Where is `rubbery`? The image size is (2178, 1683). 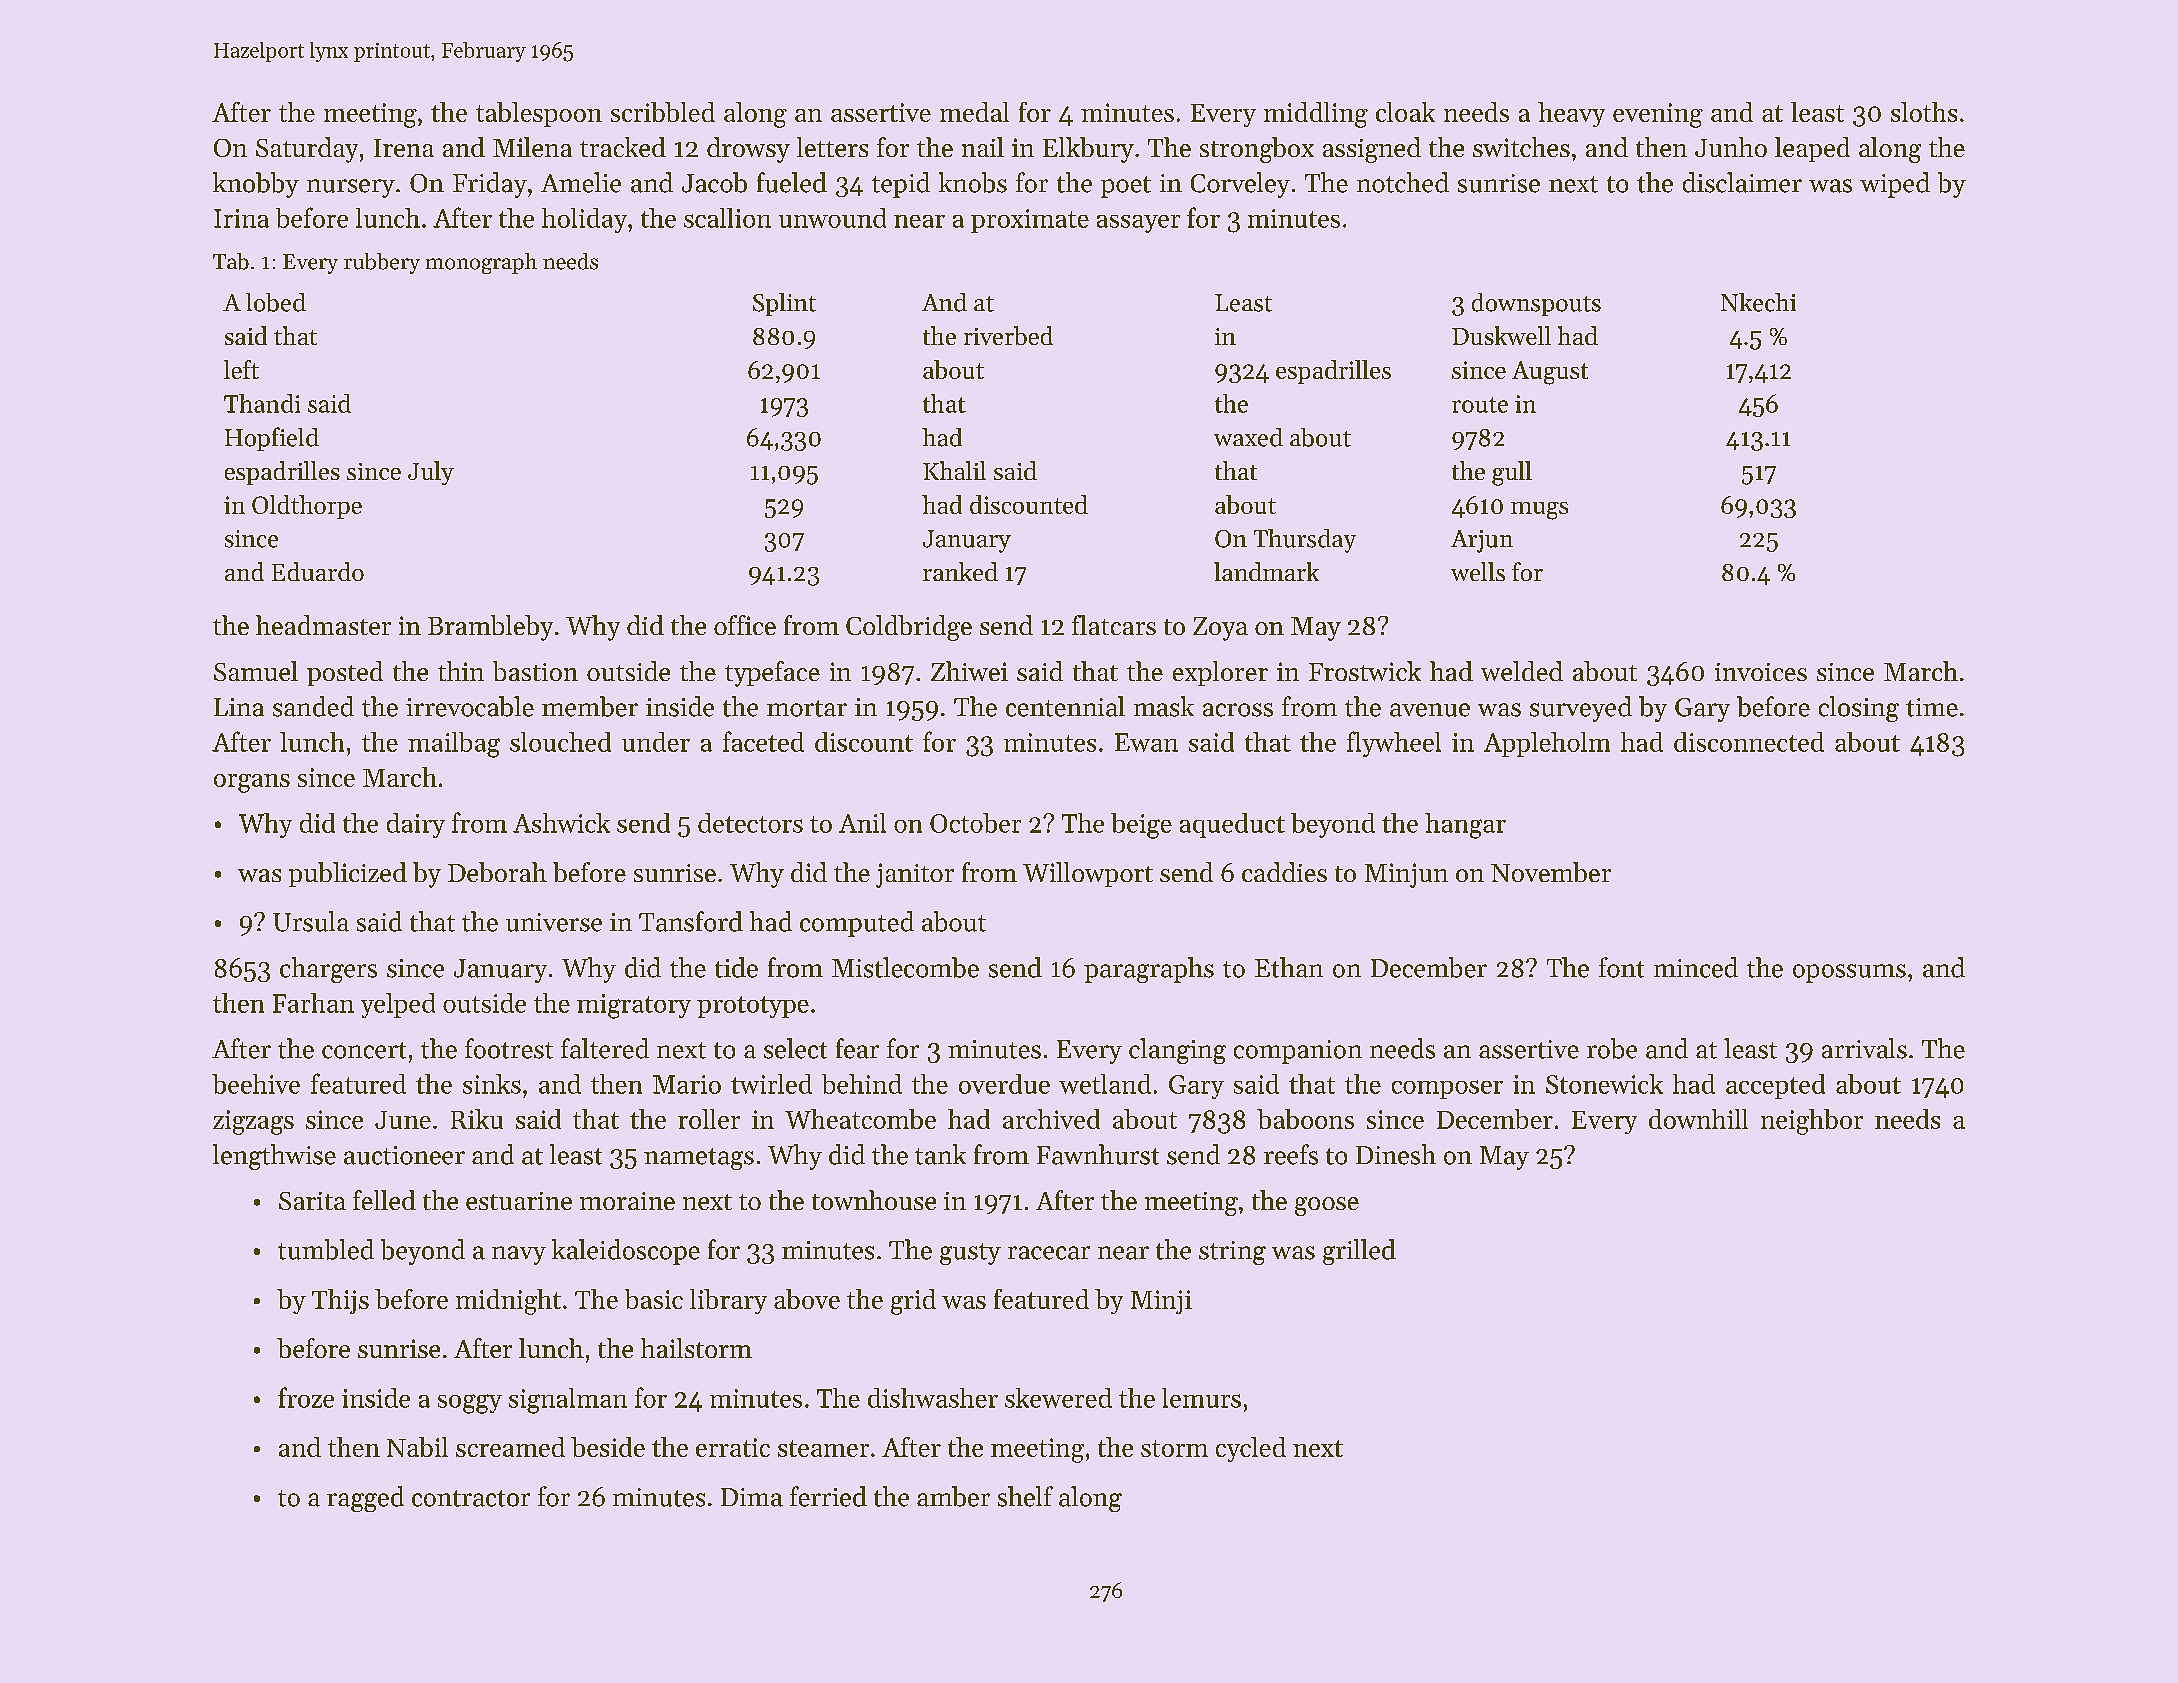
rubbery is located at coordinates (382, 263).
